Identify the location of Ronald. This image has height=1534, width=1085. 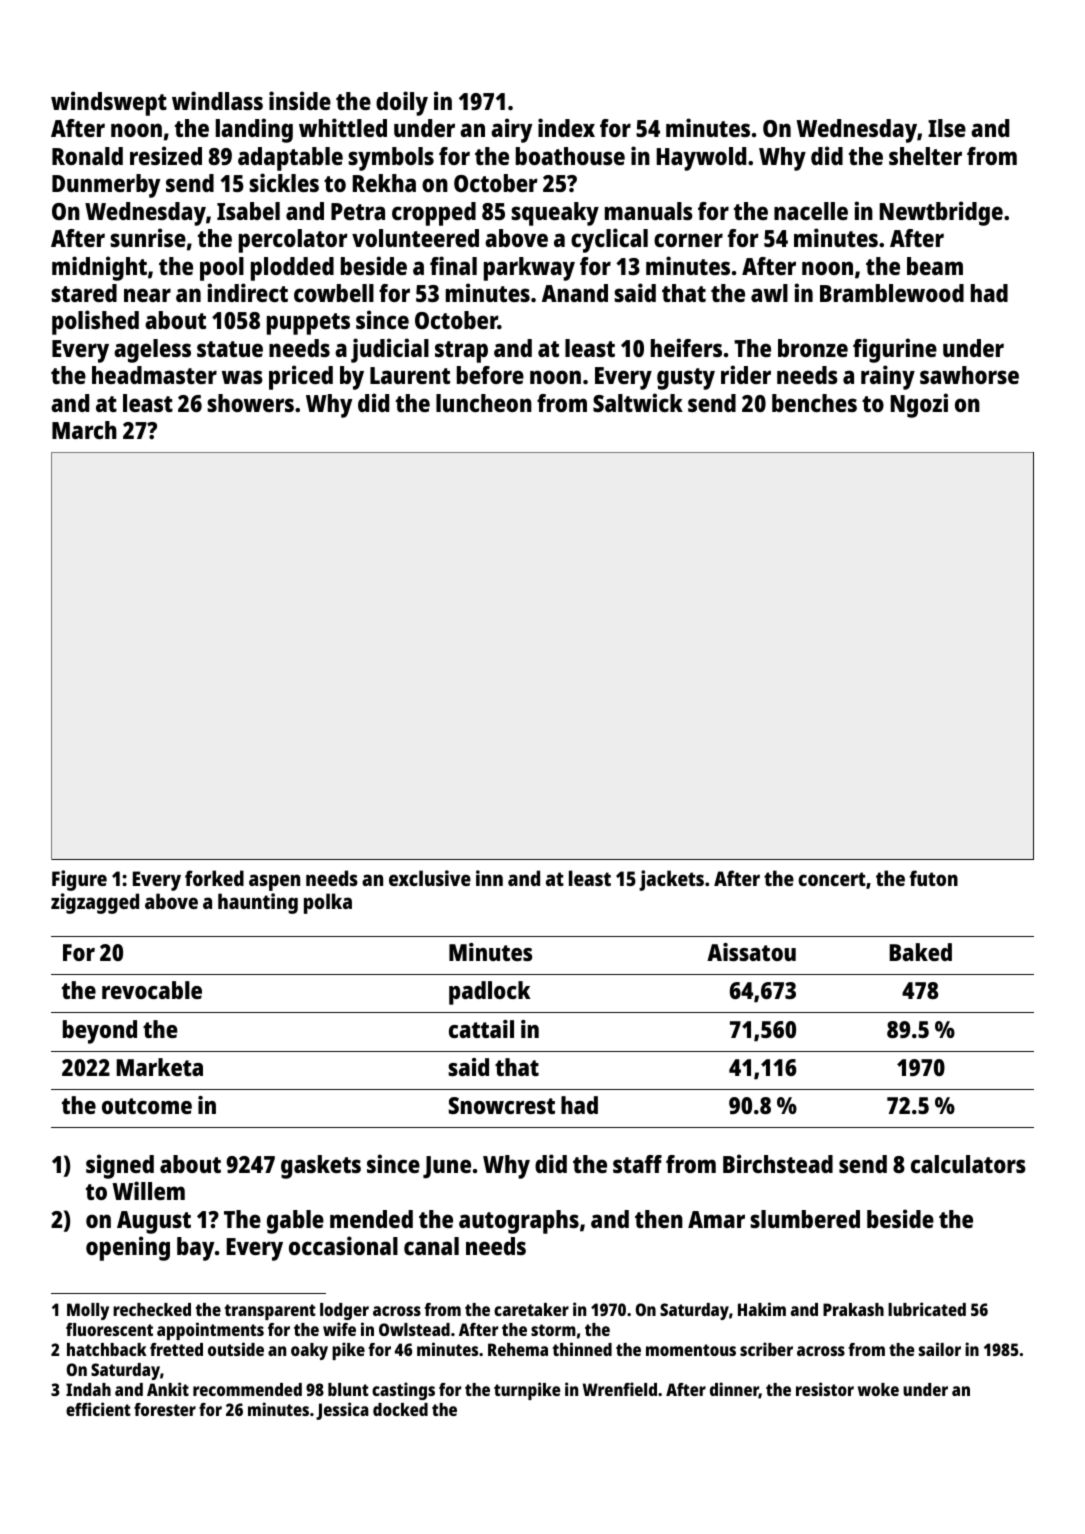
(87, 156).
